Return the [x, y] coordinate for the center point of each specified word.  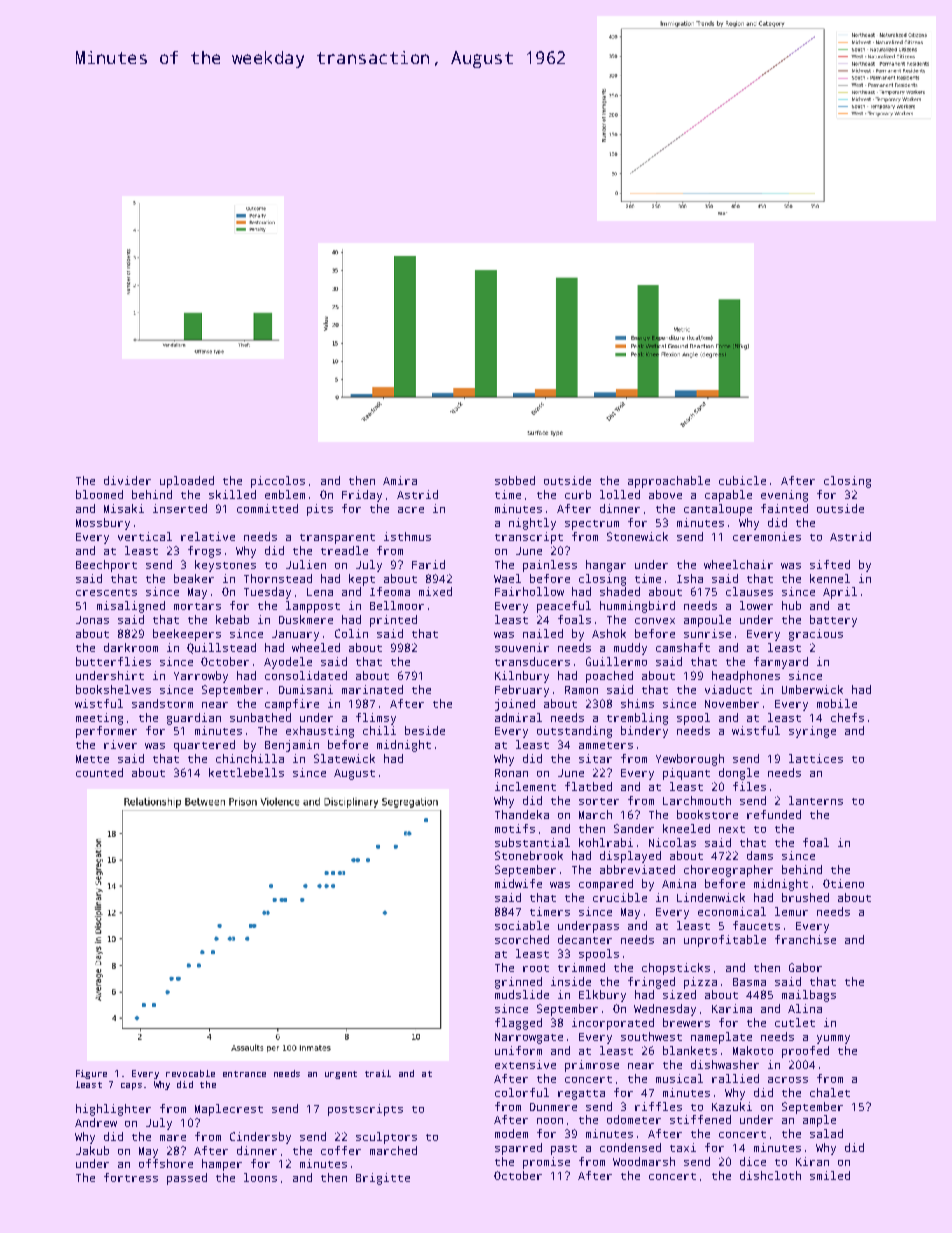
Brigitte [383, 1179]
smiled [830, 1175]
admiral [518, 717]
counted [99, 772]
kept [362, 580]
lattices [816, 758]
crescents [106, 592]
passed [187, 1179]
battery [833, 621]
